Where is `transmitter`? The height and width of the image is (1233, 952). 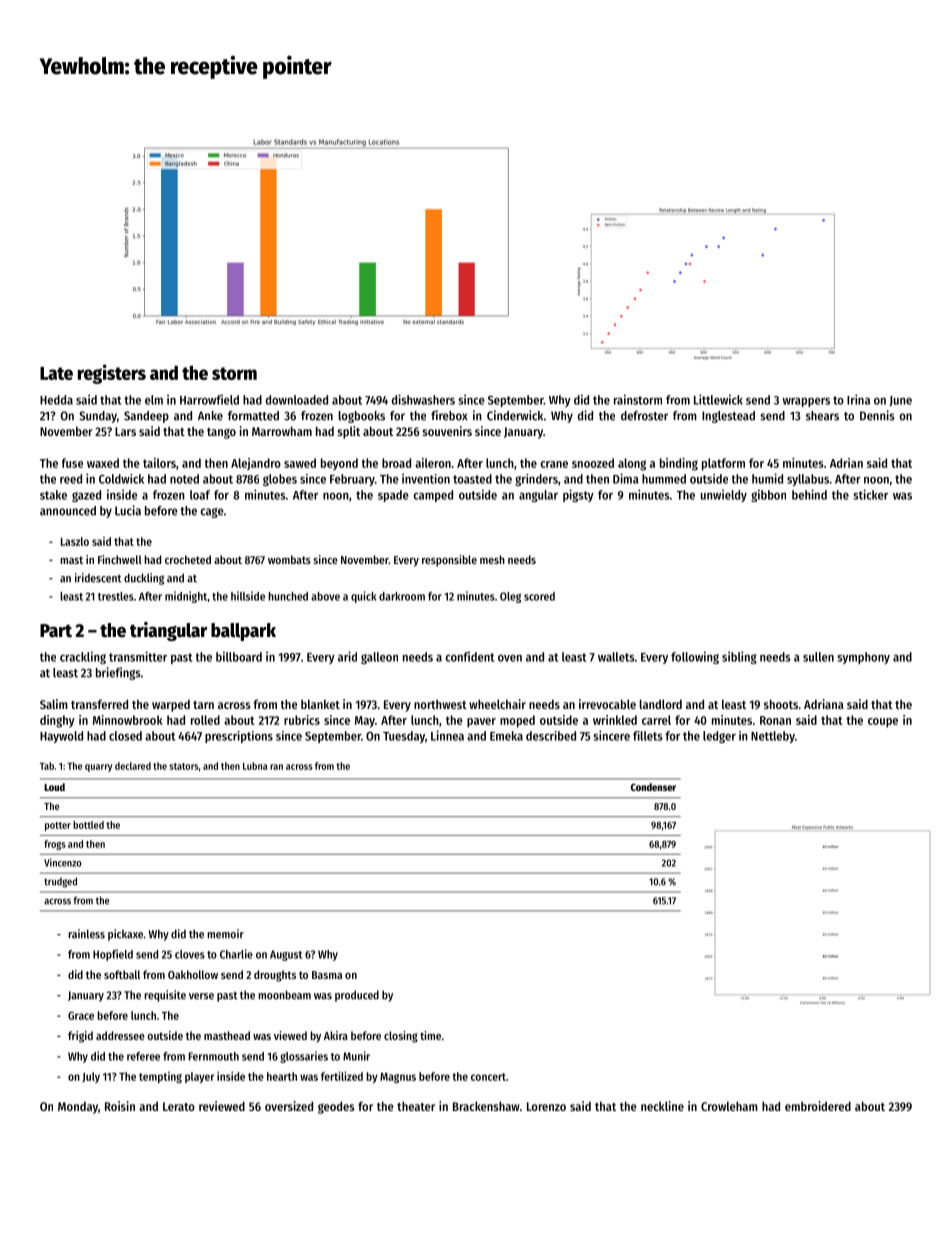 transmitter is located at coordinates (138, 656).
